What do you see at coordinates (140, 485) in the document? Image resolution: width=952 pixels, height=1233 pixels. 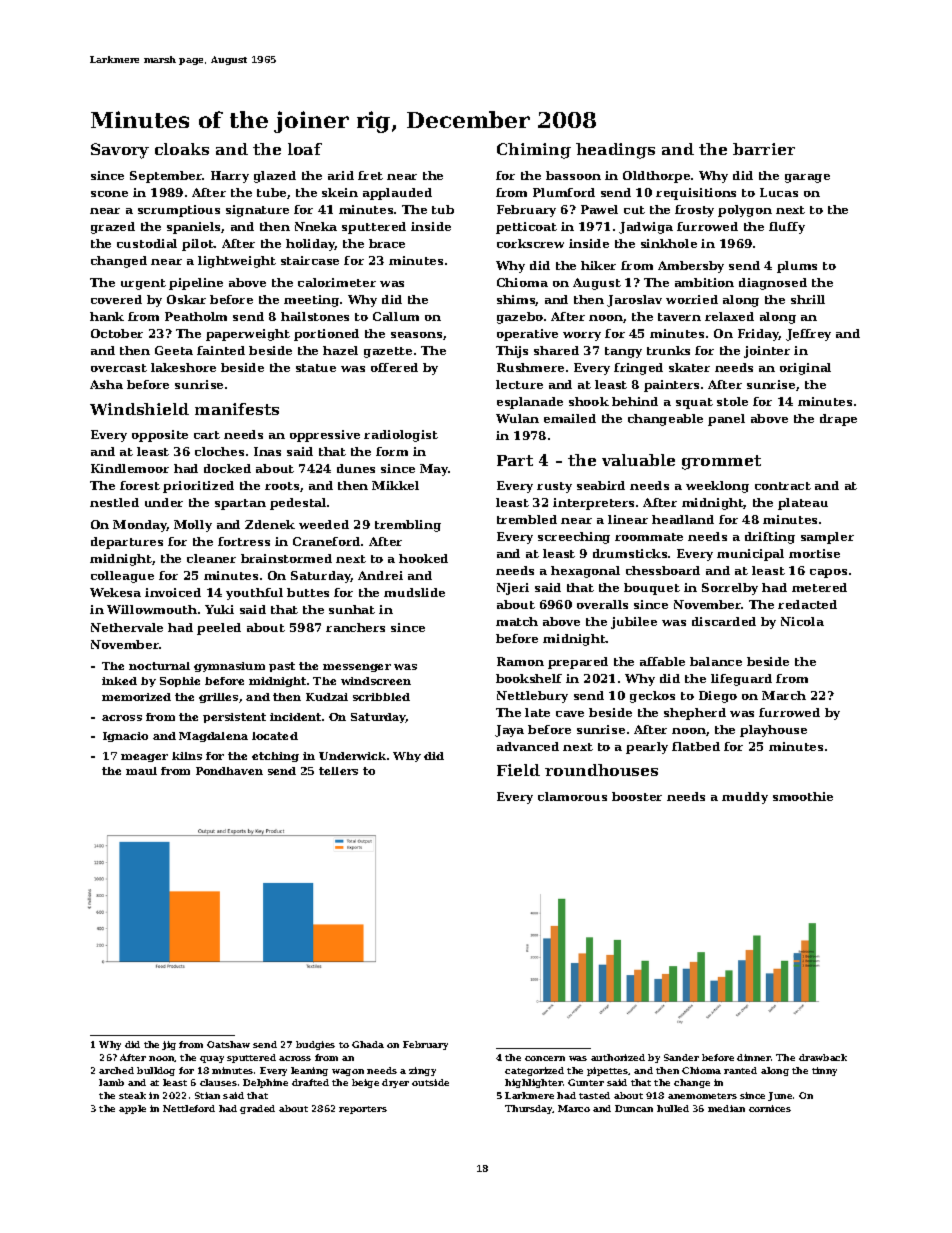 I see `forest` at bounding box center [140, 485].
